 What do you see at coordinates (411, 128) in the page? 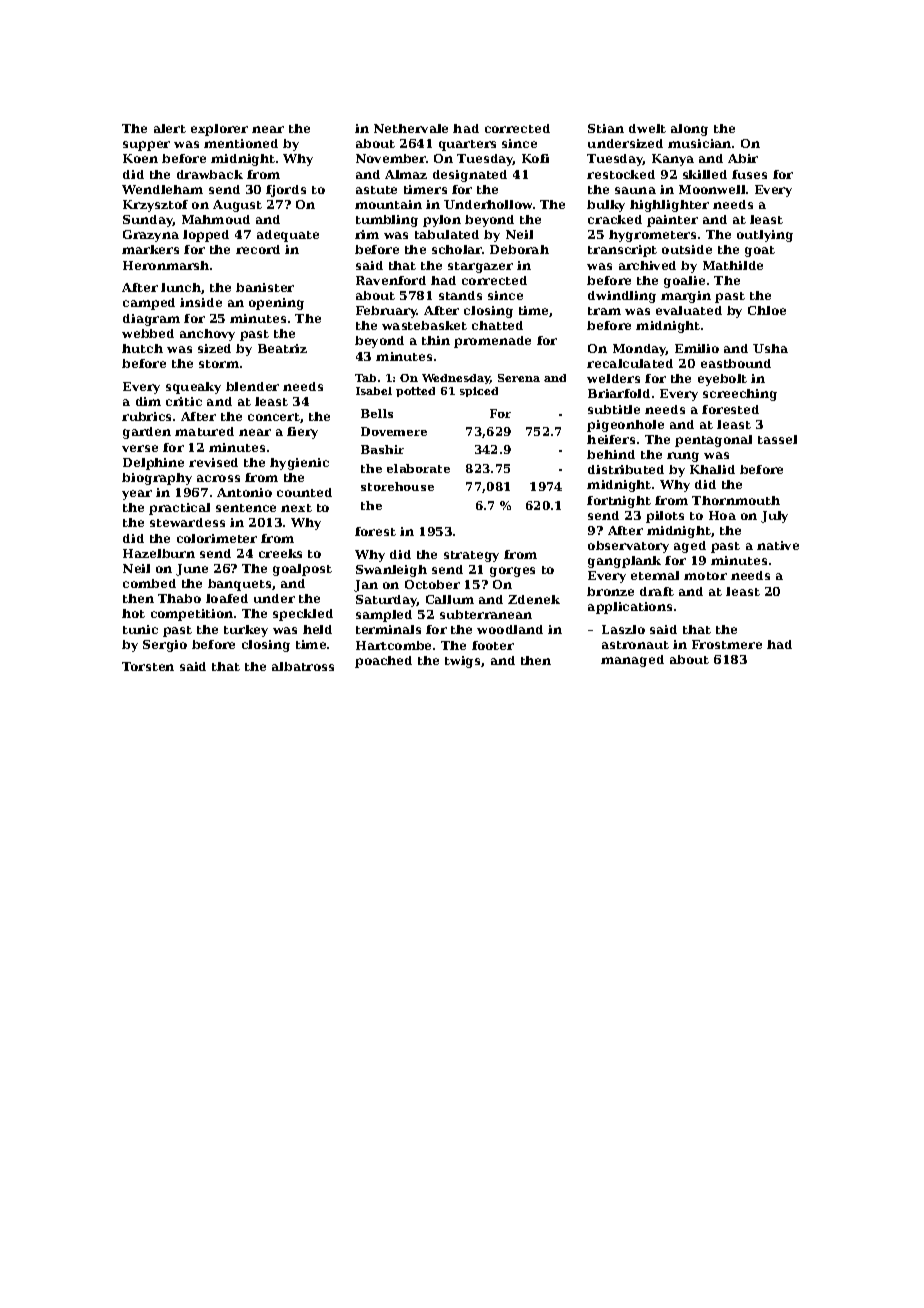
I see `Nethervale` at bounding box center [411, 128].
